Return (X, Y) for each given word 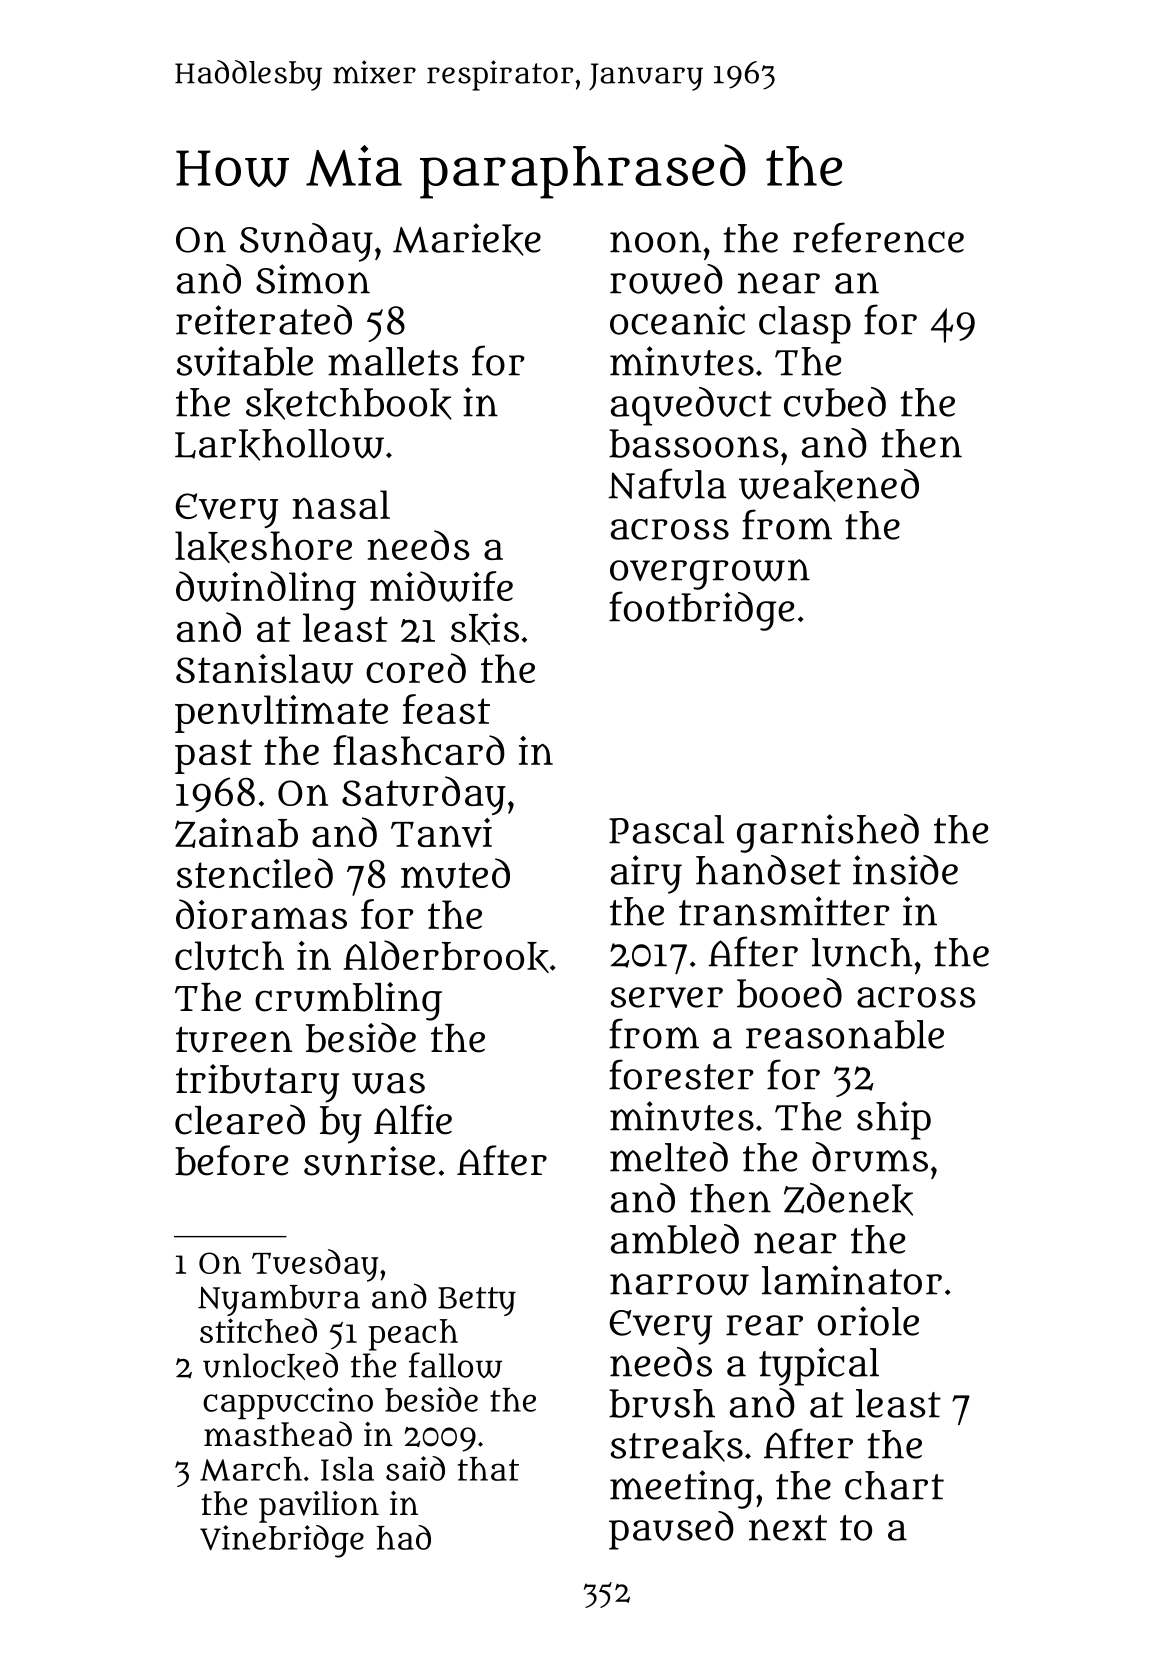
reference (878, 237)
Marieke (467, 239)
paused (671, 1530)
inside (905, 870)
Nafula (667, 483)
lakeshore (263, 547)
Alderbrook (446, 956)
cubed (835, 402)
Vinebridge (282, 1541)
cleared (240, 1120)
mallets (393, 361)
